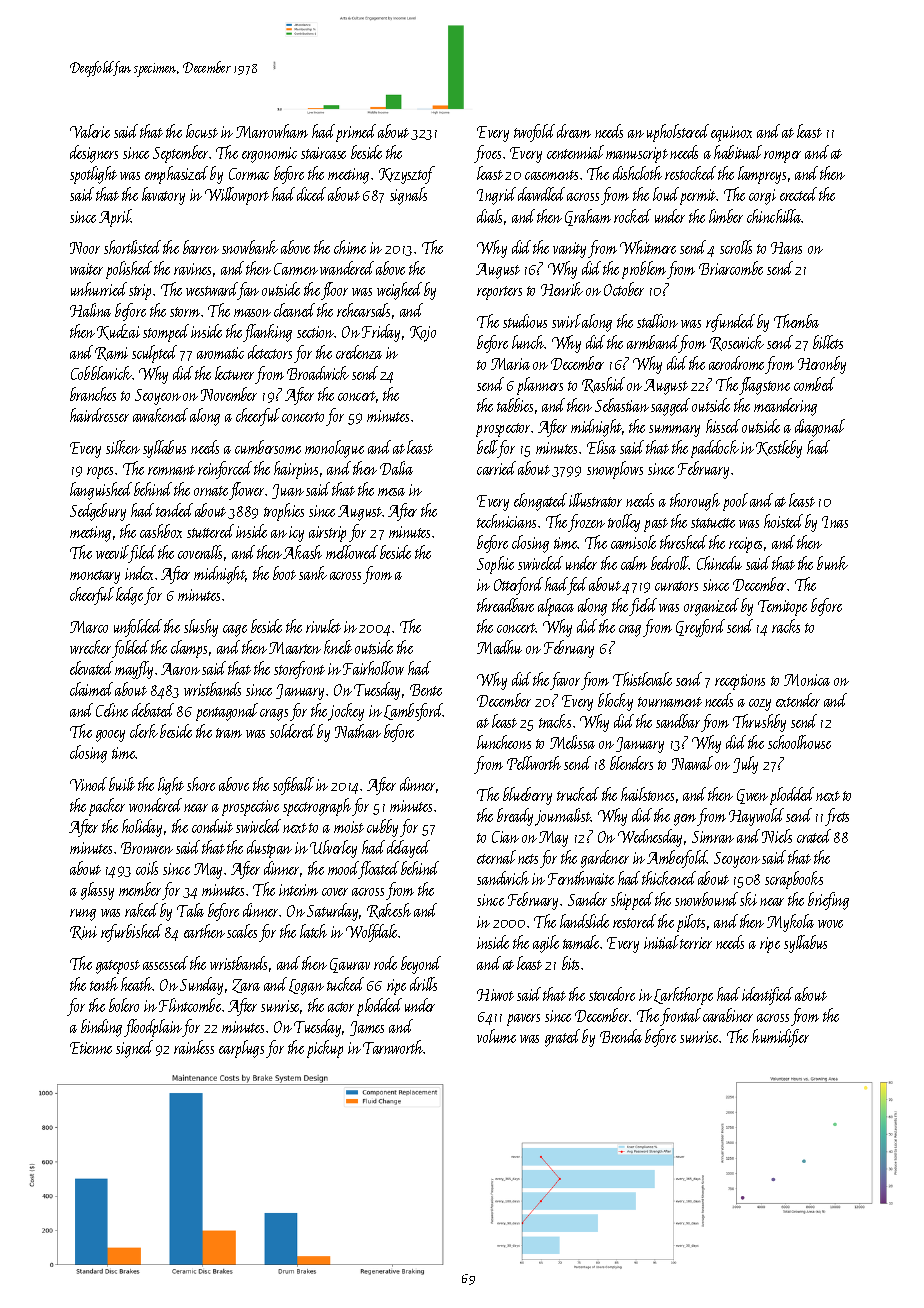 The width and height of the document is (924, 1308). I want to click on centennial, so click(575, 152).
